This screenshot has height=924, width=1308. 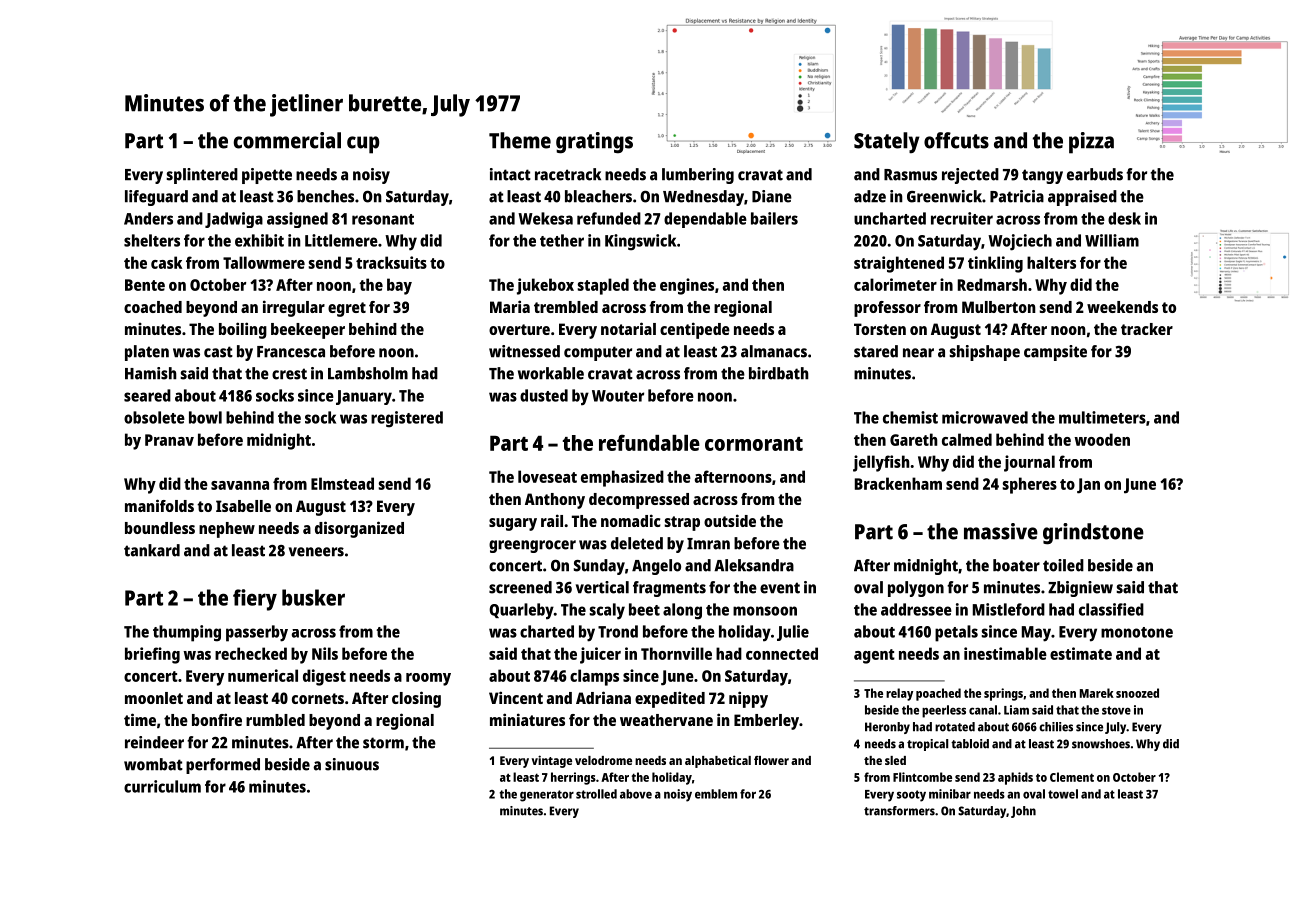 I want to click on offcuts, so click(x=956, y=140).
